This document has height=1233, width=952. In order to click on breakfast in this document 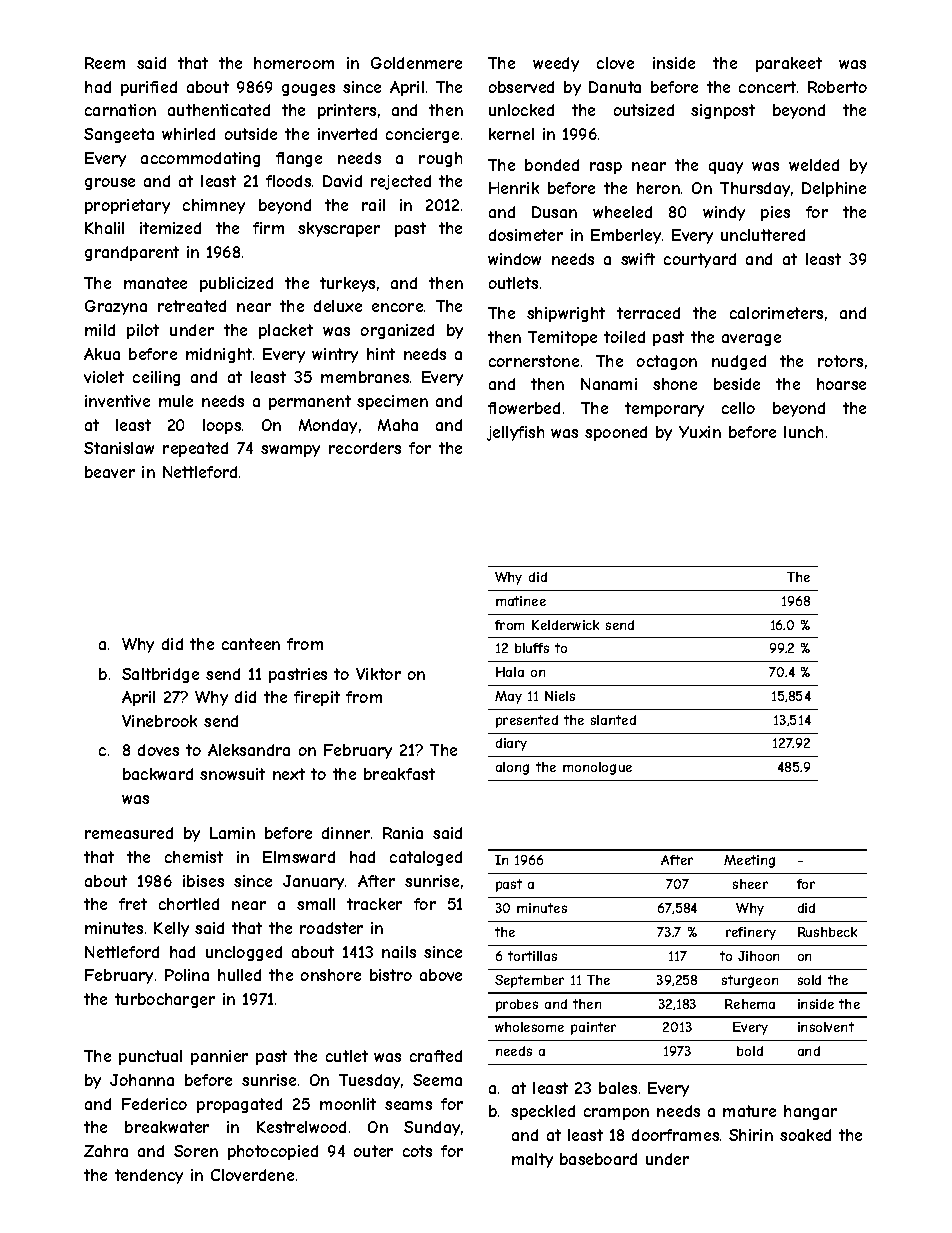, I will do `click(399, 774)`.
